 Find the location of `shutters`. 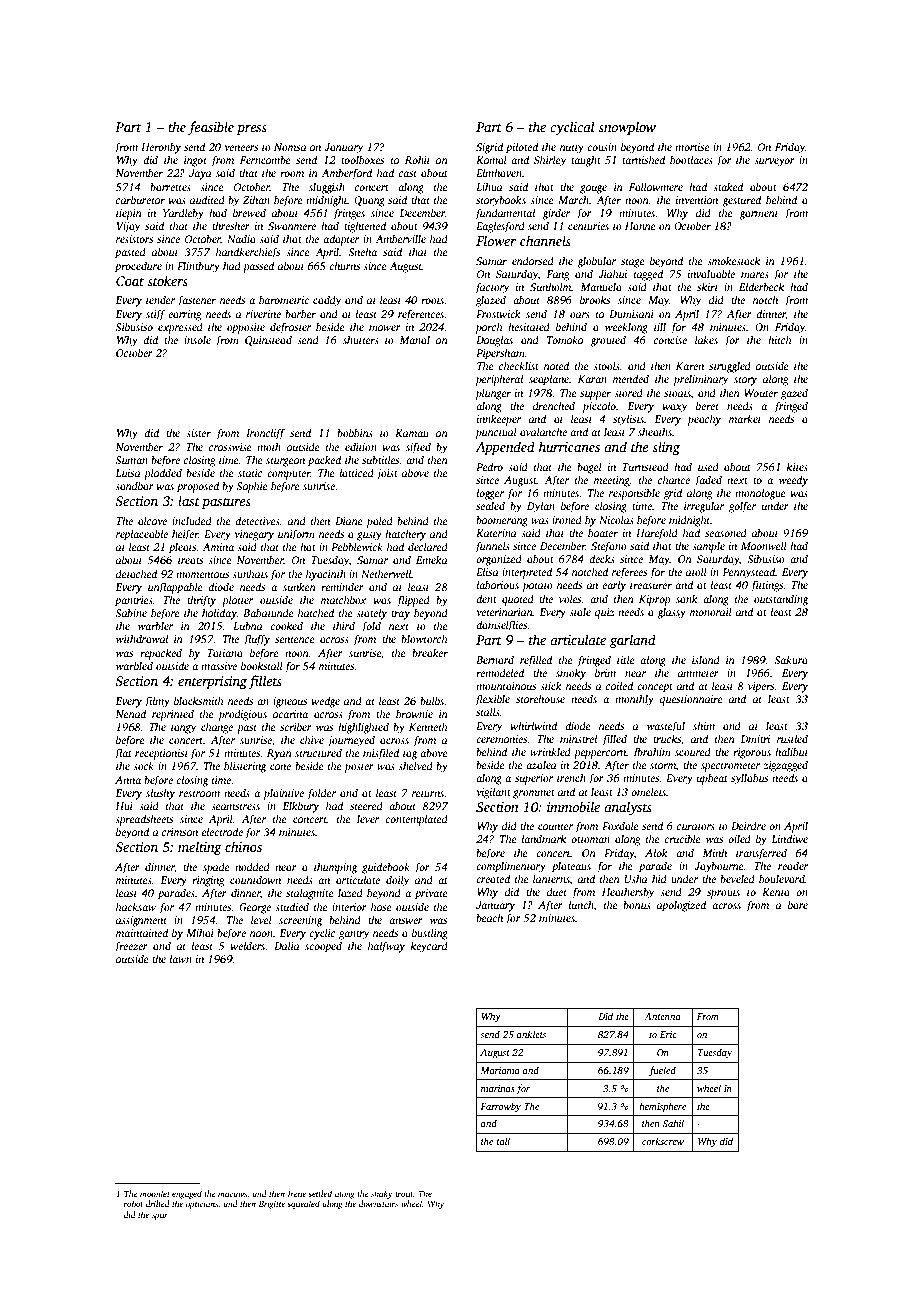

shutters is located at coordinates (361, 339).
